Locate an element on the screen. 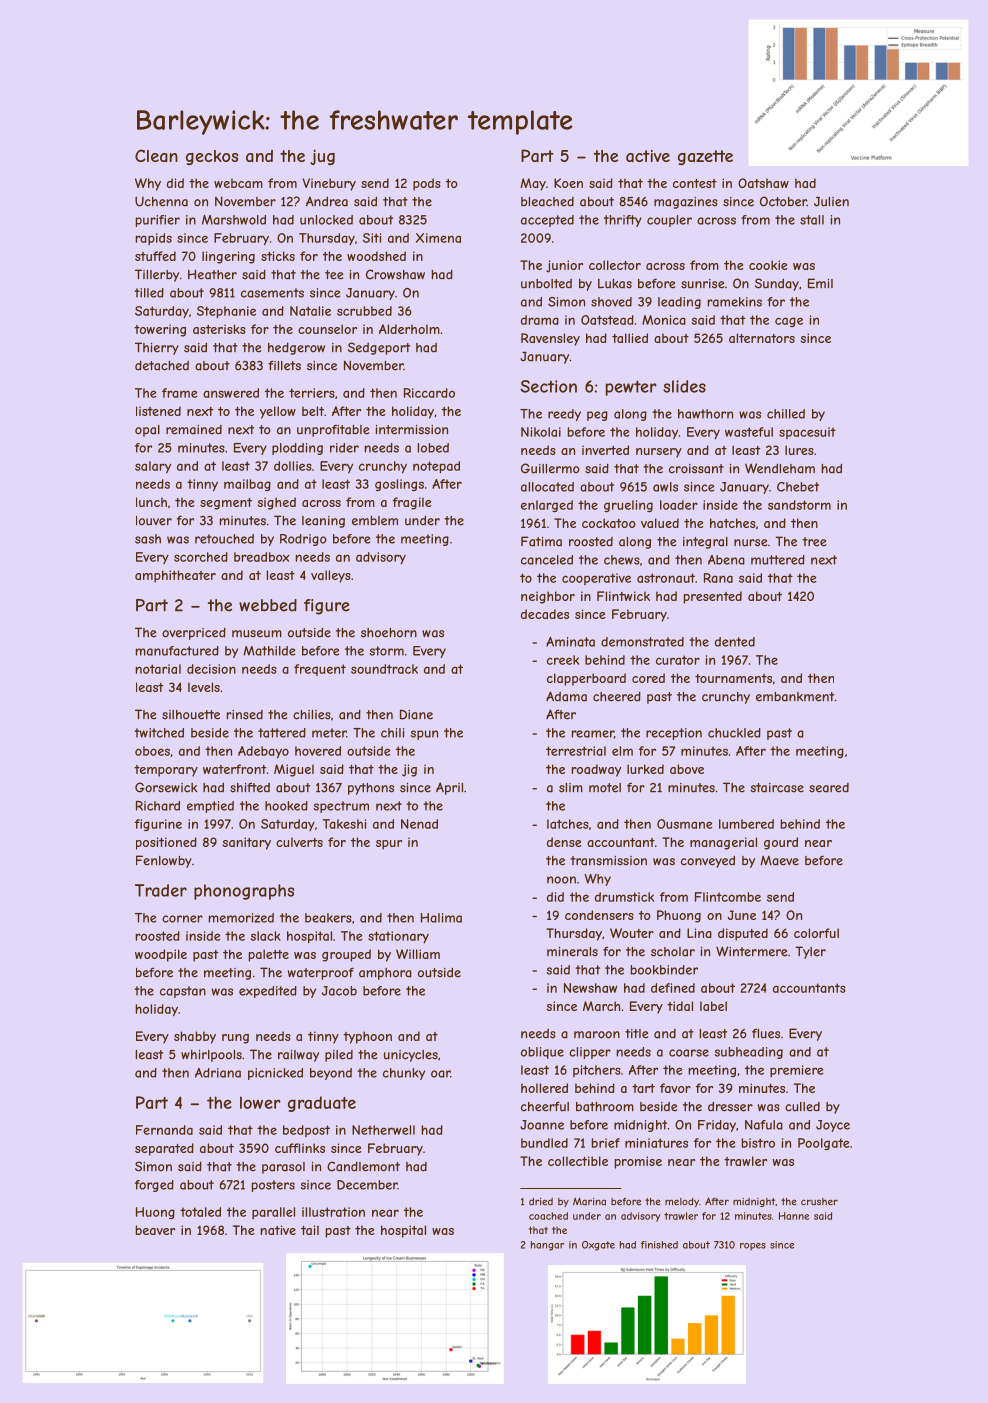 The height and width of the screenshot is (1403, 988). beaver is located at coordinates (155, 1230).
